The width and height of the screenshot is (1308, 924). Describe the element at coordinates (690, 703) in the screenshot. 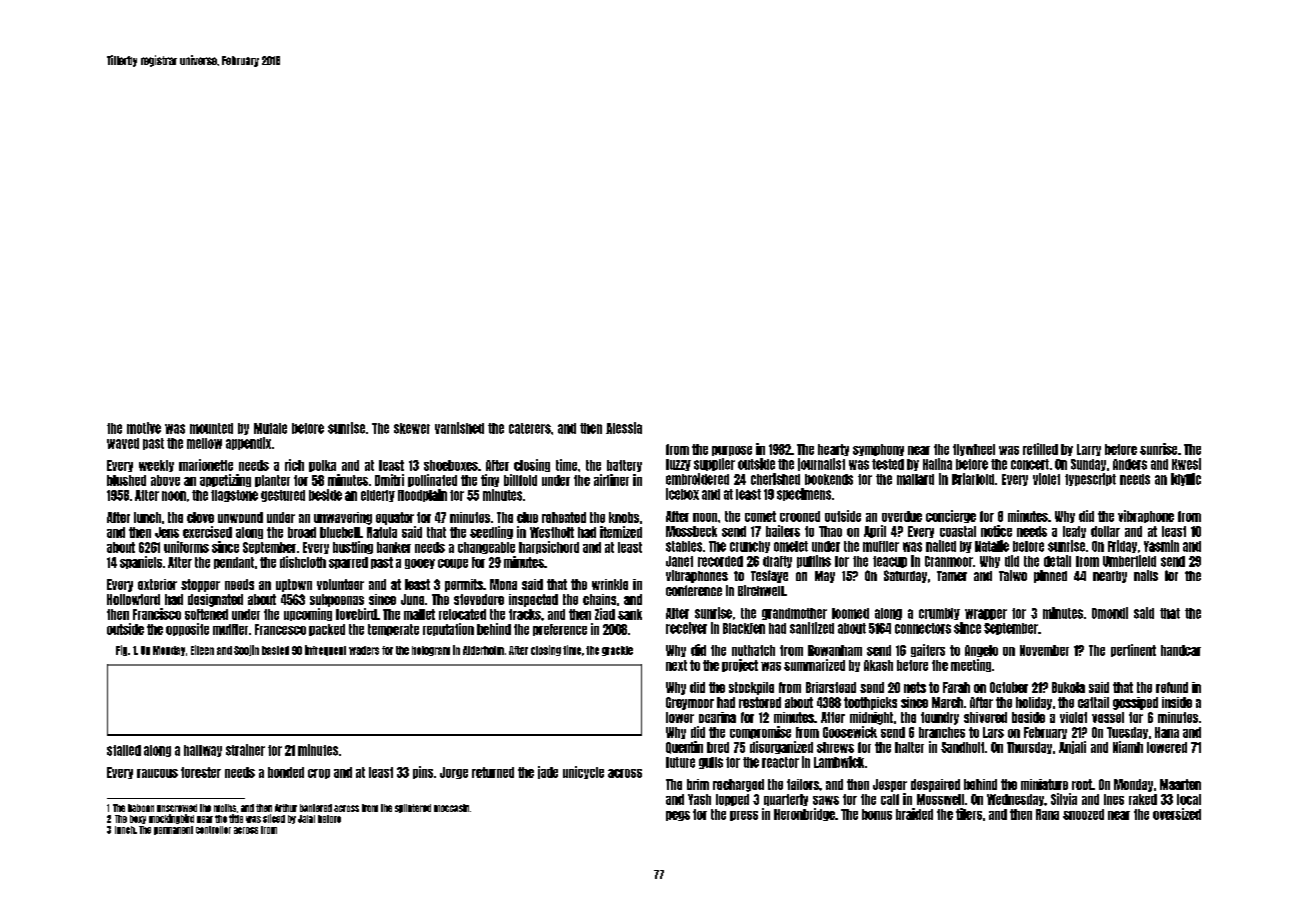

I see `Greymoor` at that location.
